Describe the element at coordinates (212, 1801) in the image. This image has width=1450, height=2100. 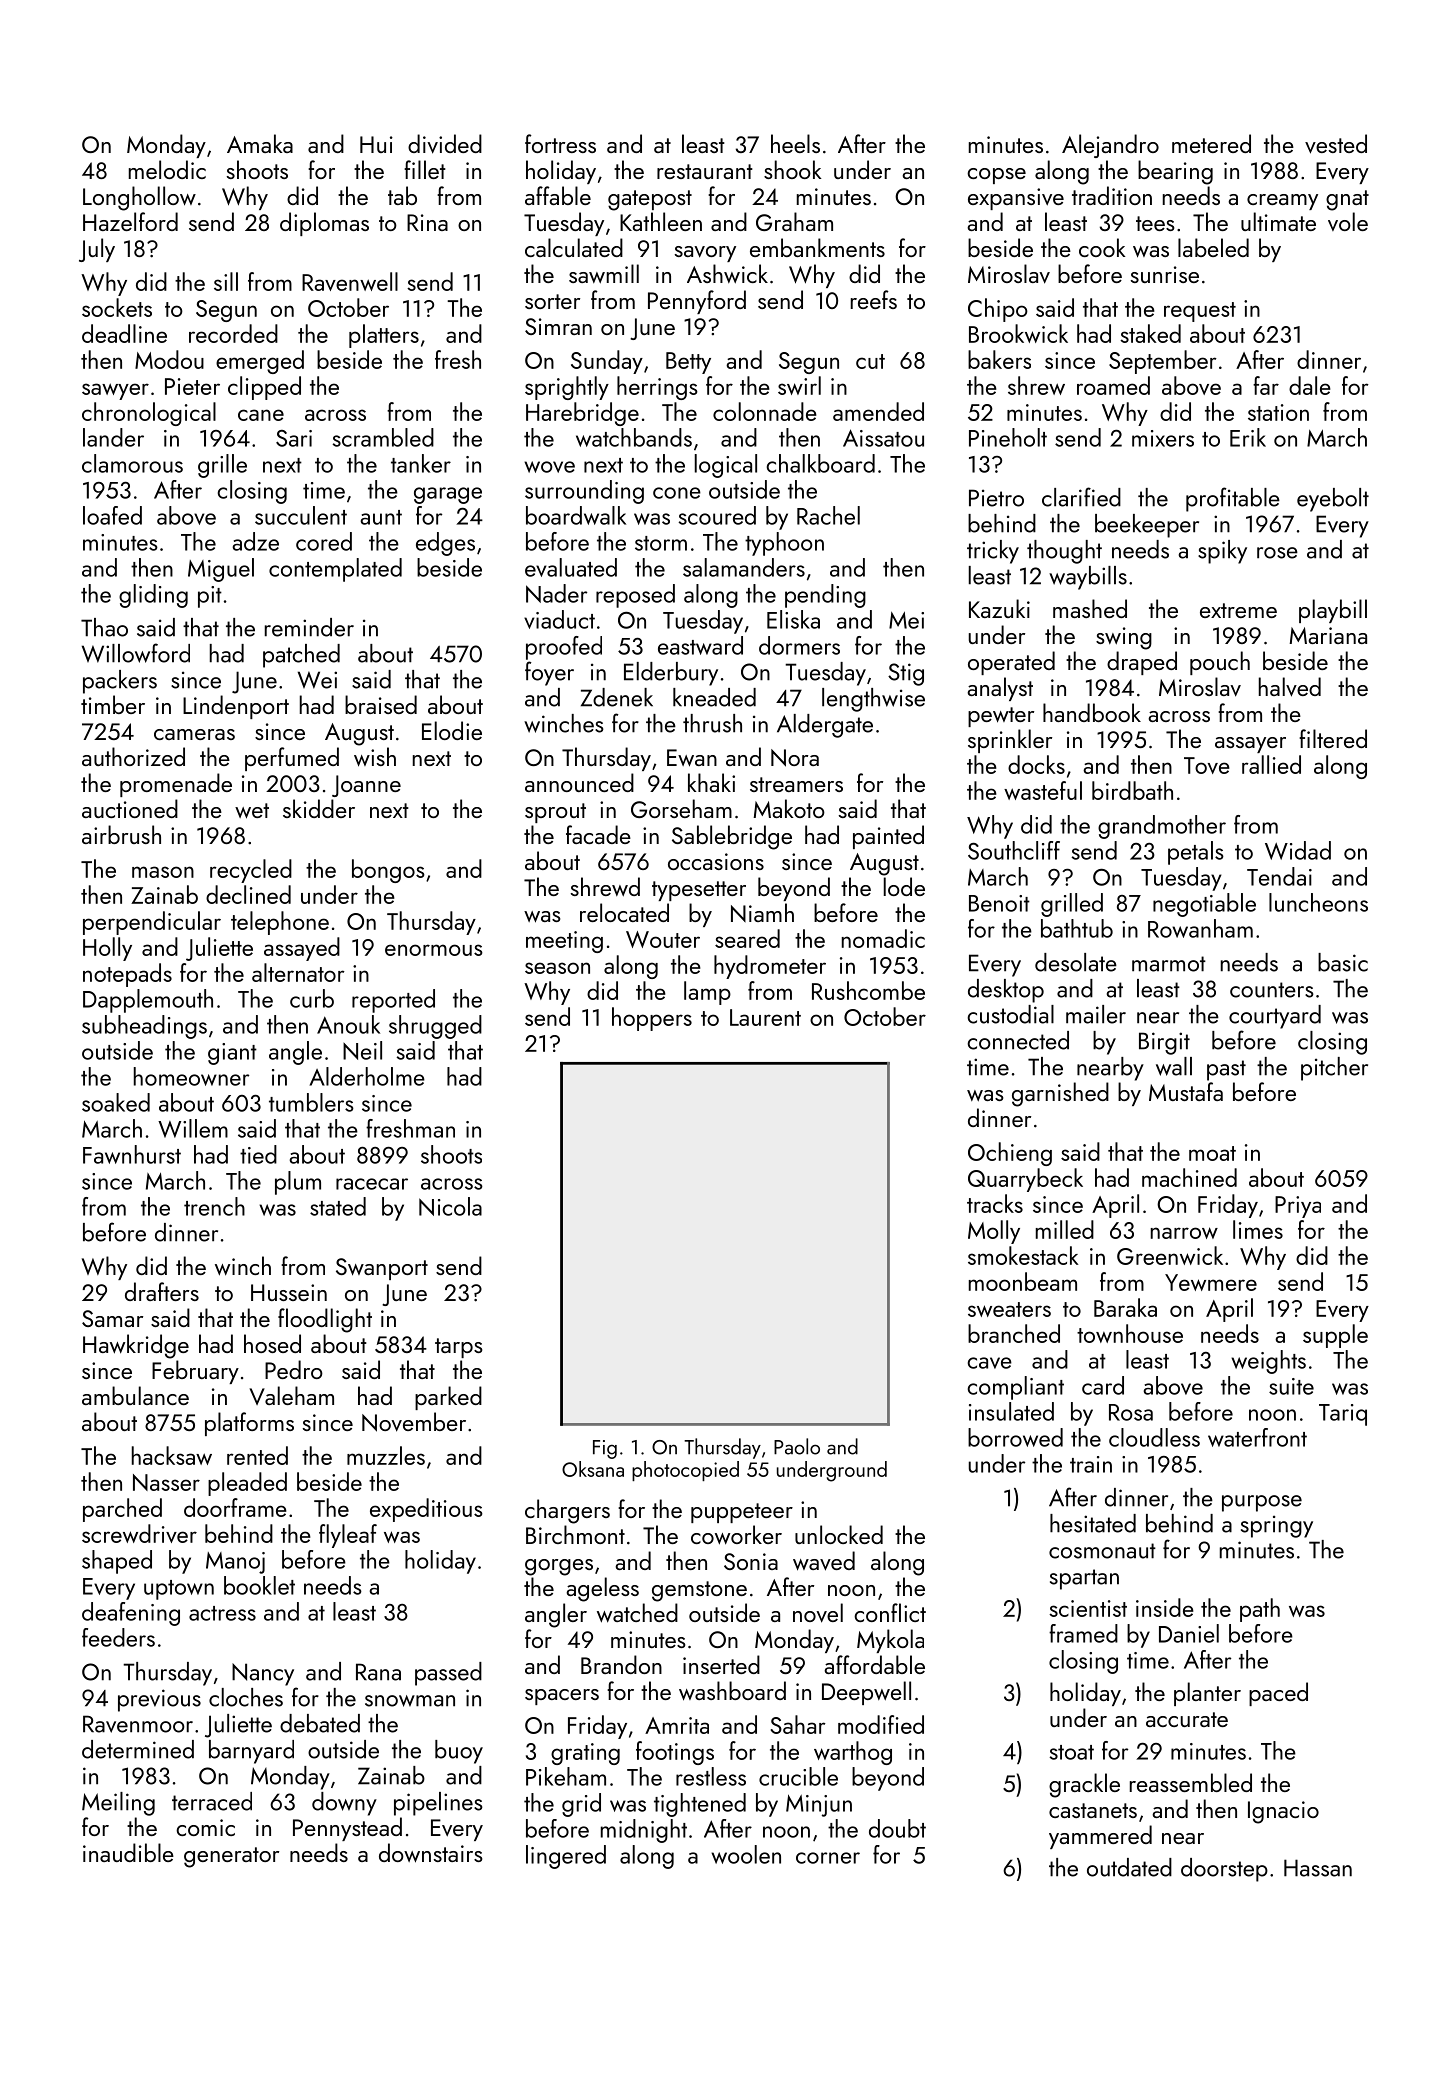
I see `terraced` at that location.
